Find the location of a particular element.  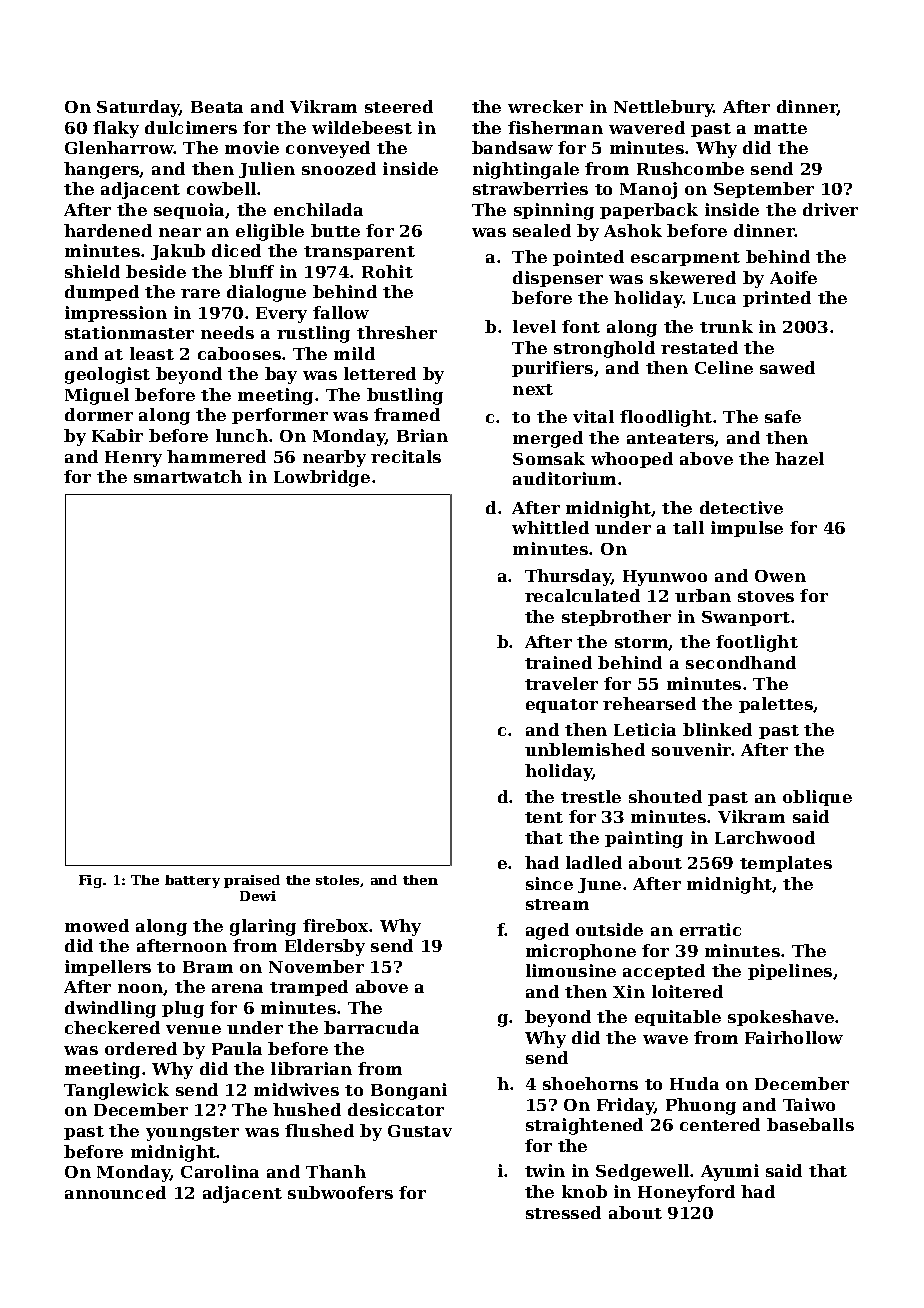

dormer is located at coordinates (99, 414).
